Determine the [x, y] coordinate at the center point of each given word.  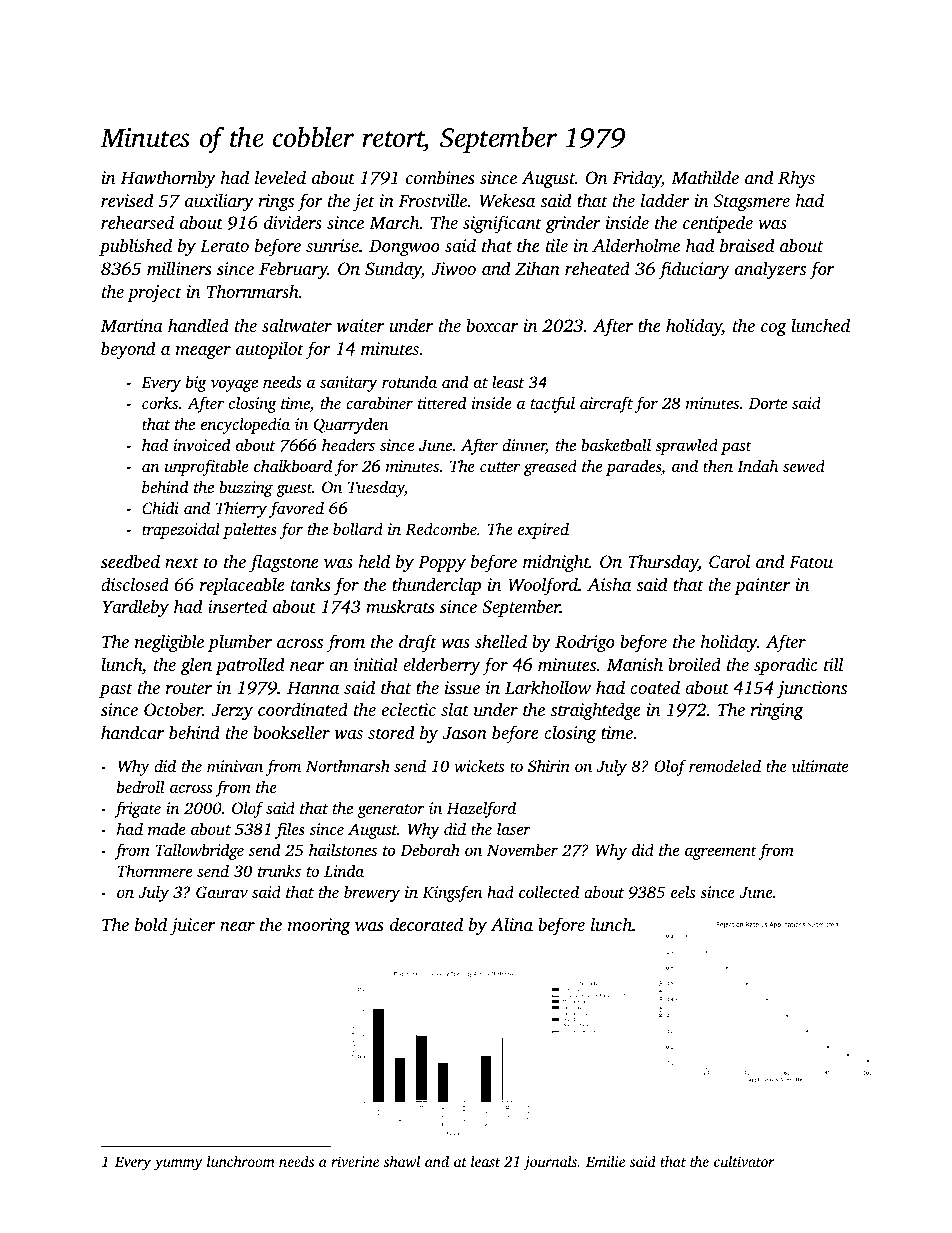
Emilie [605, 1161]
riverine [355, 1161]
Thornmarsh [253, 291]
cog [773, 329]
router [189, 688]
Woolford [543, 586]
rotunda [409, 381]
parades [633, 467]
